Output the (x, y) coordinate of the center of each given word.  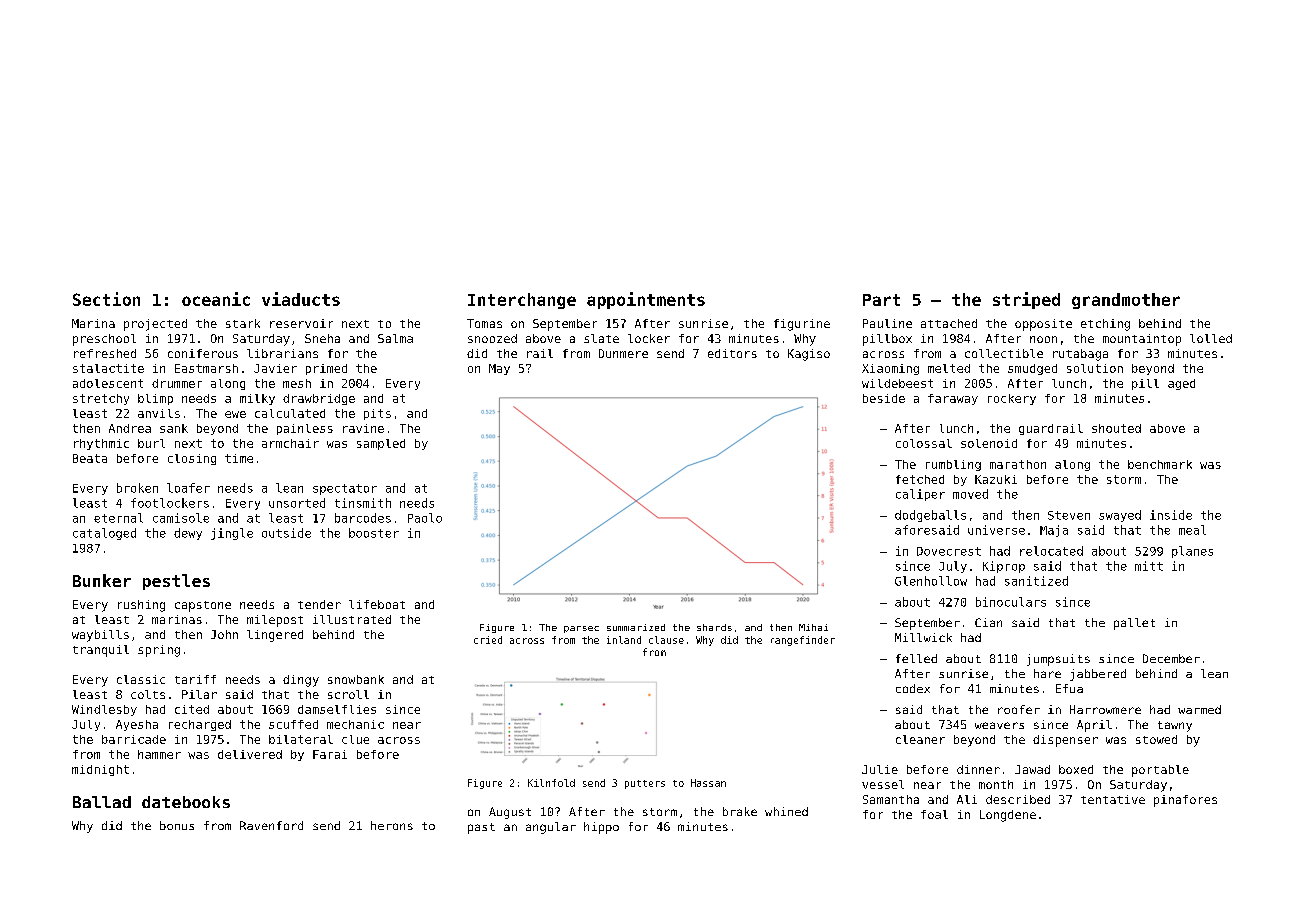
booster (374, 533)
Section (106, 299)
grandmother (1126, 301)
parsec (581, 629)
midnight (100, 770)
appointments (646, 300)
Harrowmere (1105, 709)
